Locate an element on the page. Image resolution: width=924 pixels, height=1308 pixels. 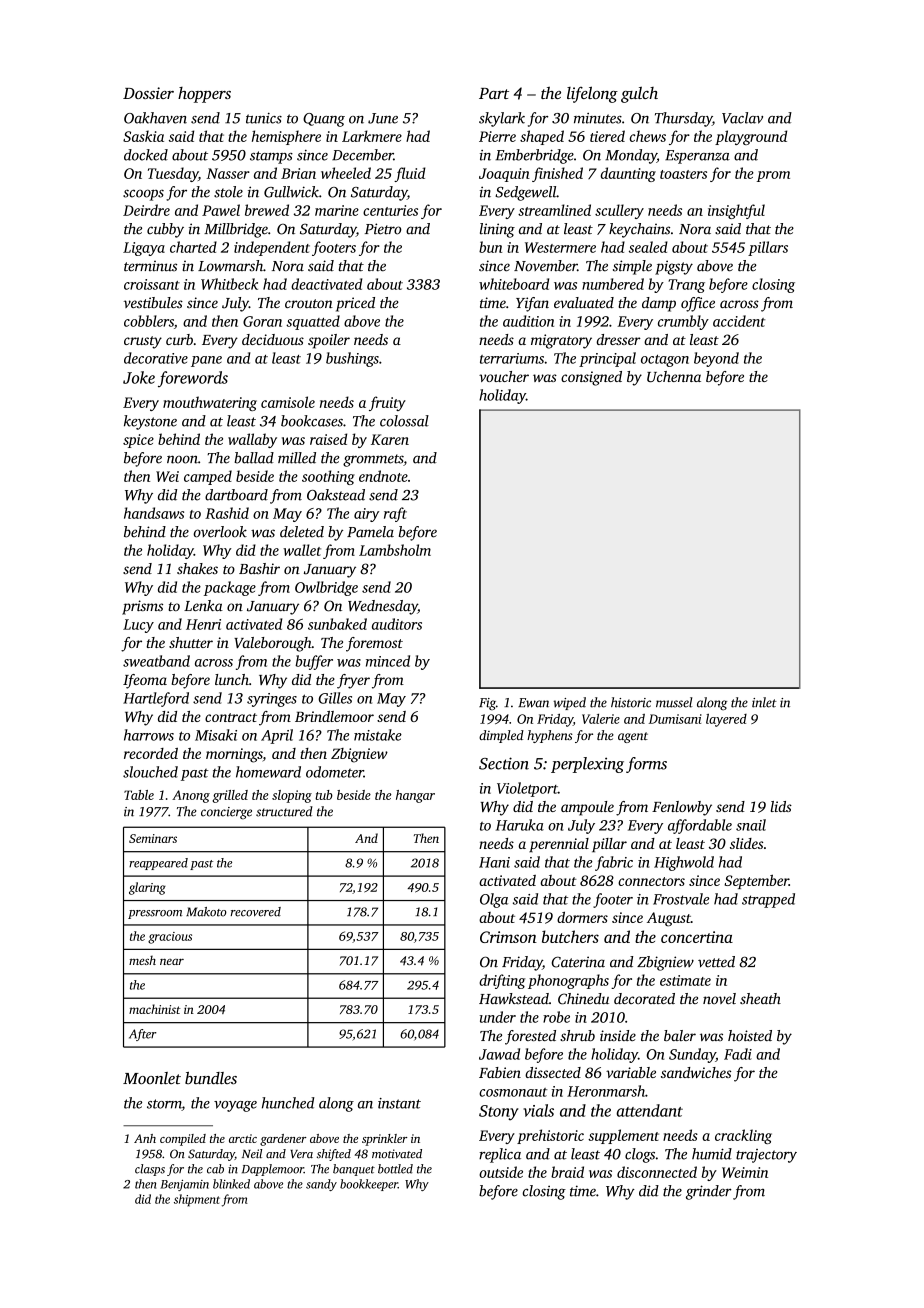
hoppers is located at coordinates (204, 95).
